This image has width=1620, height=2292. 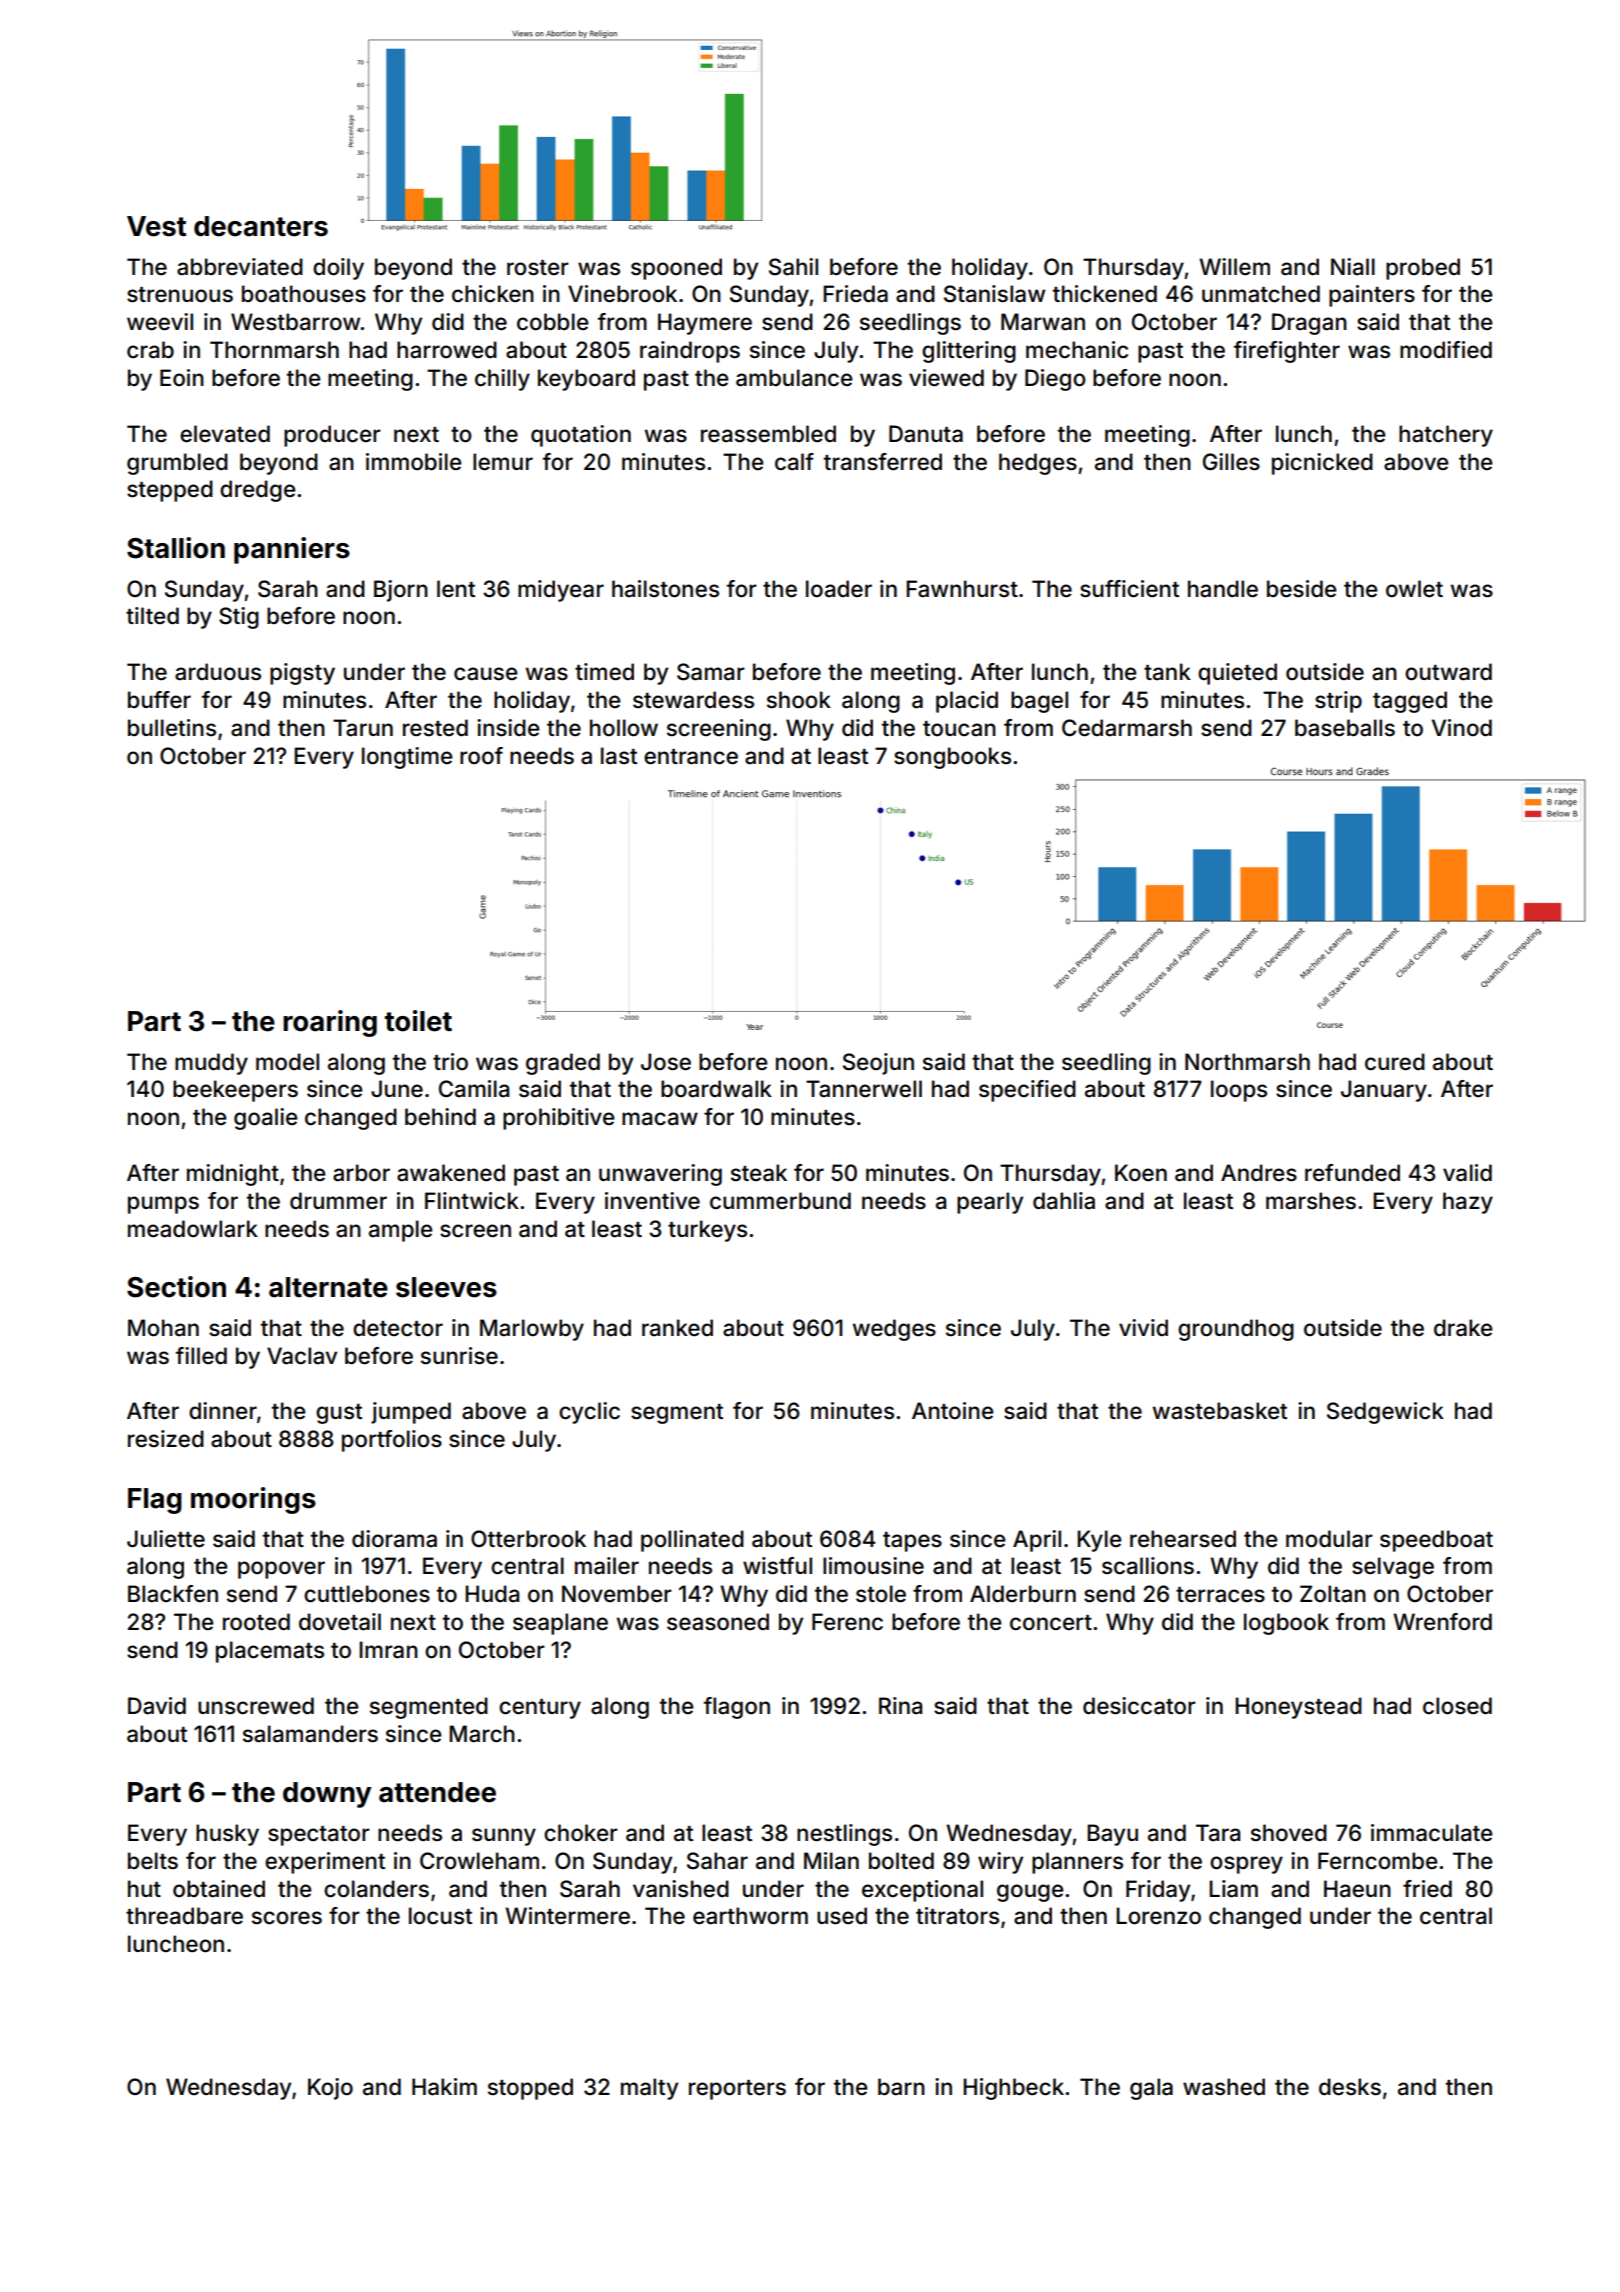 I want to click on Niall, so click(x=1353, y=267).
